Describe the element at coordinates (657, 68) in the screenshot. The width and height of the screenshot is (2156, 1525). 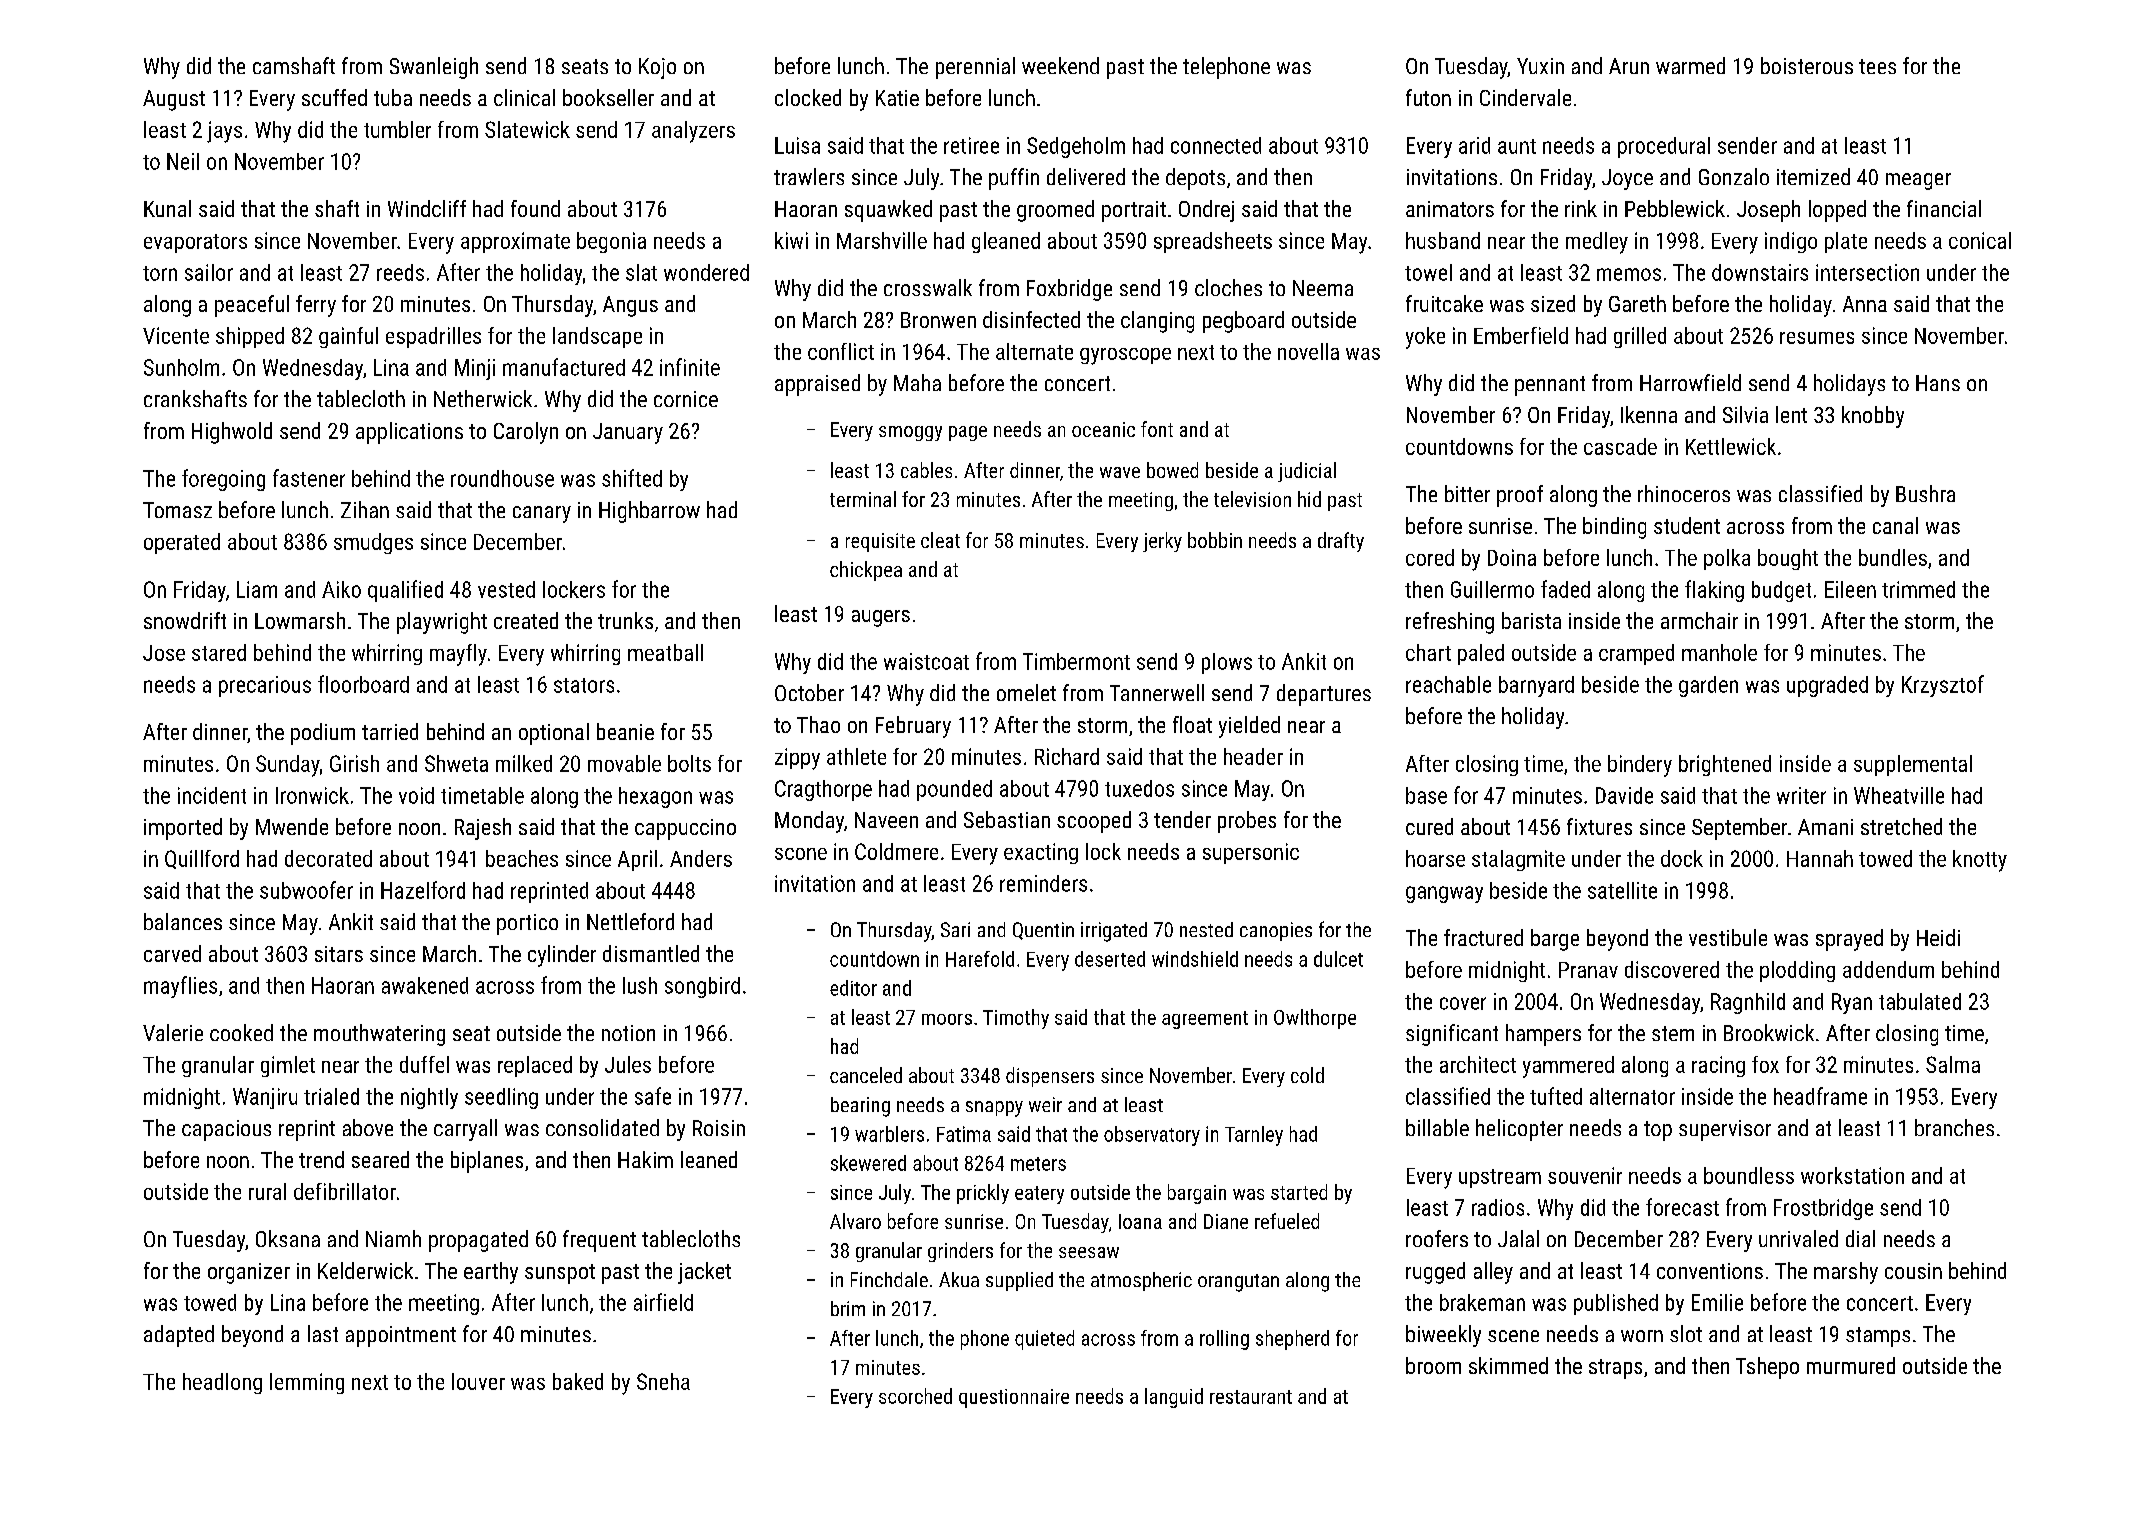
I see `Kojo` at that location.
